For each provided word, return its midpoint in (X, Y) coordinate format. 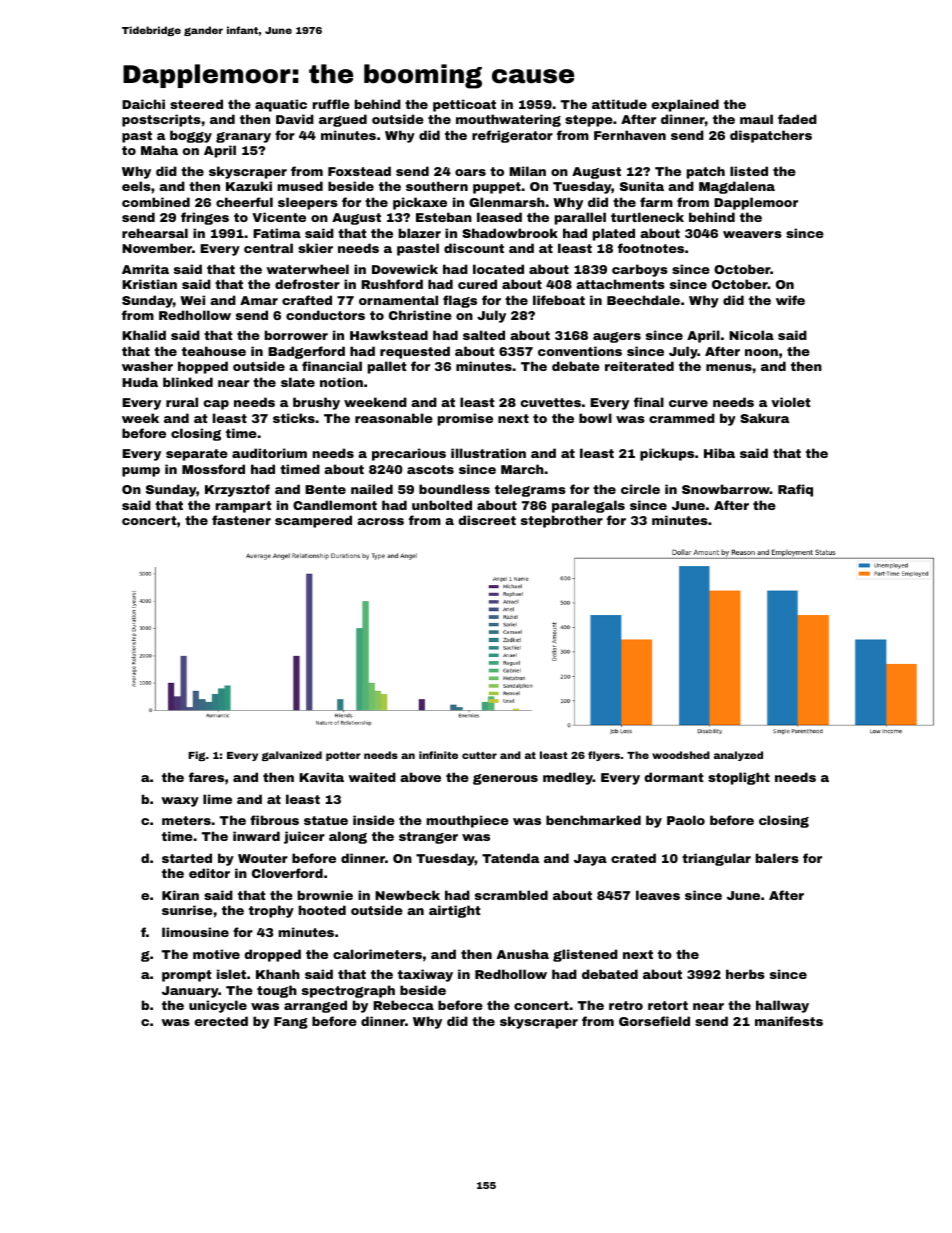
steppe (589, 121)
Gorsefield (654, 1021)
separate (197, 455)
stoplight (739, 778)
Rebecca (403, 1005)
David (295, 119)
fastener (241, 520)
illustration (488, 453)
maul (756, 119)
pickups (667, 454)
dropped (272, 955)
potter (343, 756)
